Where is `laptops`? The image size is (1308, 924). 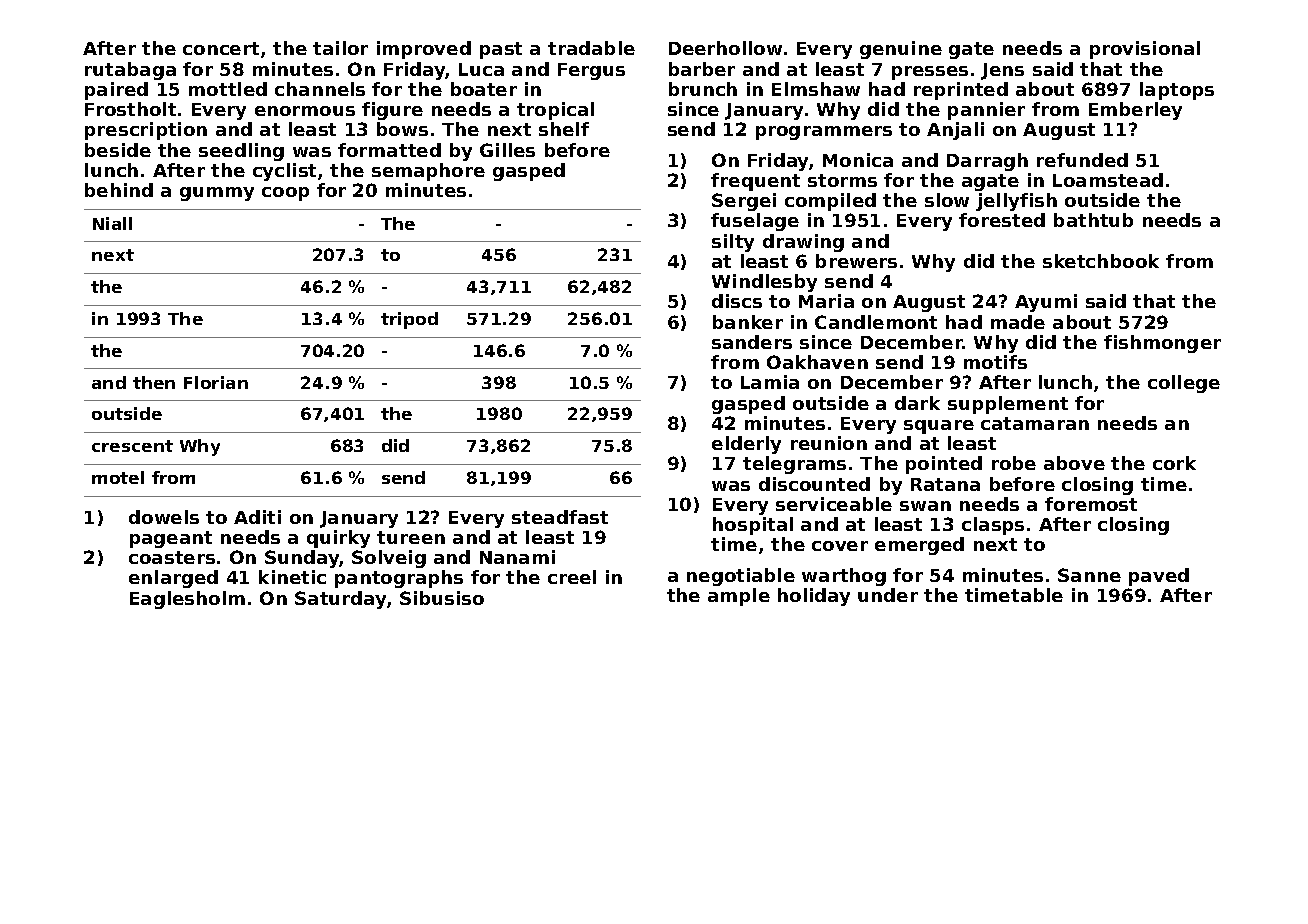 laptops is located at coordinates (1177, 91).
